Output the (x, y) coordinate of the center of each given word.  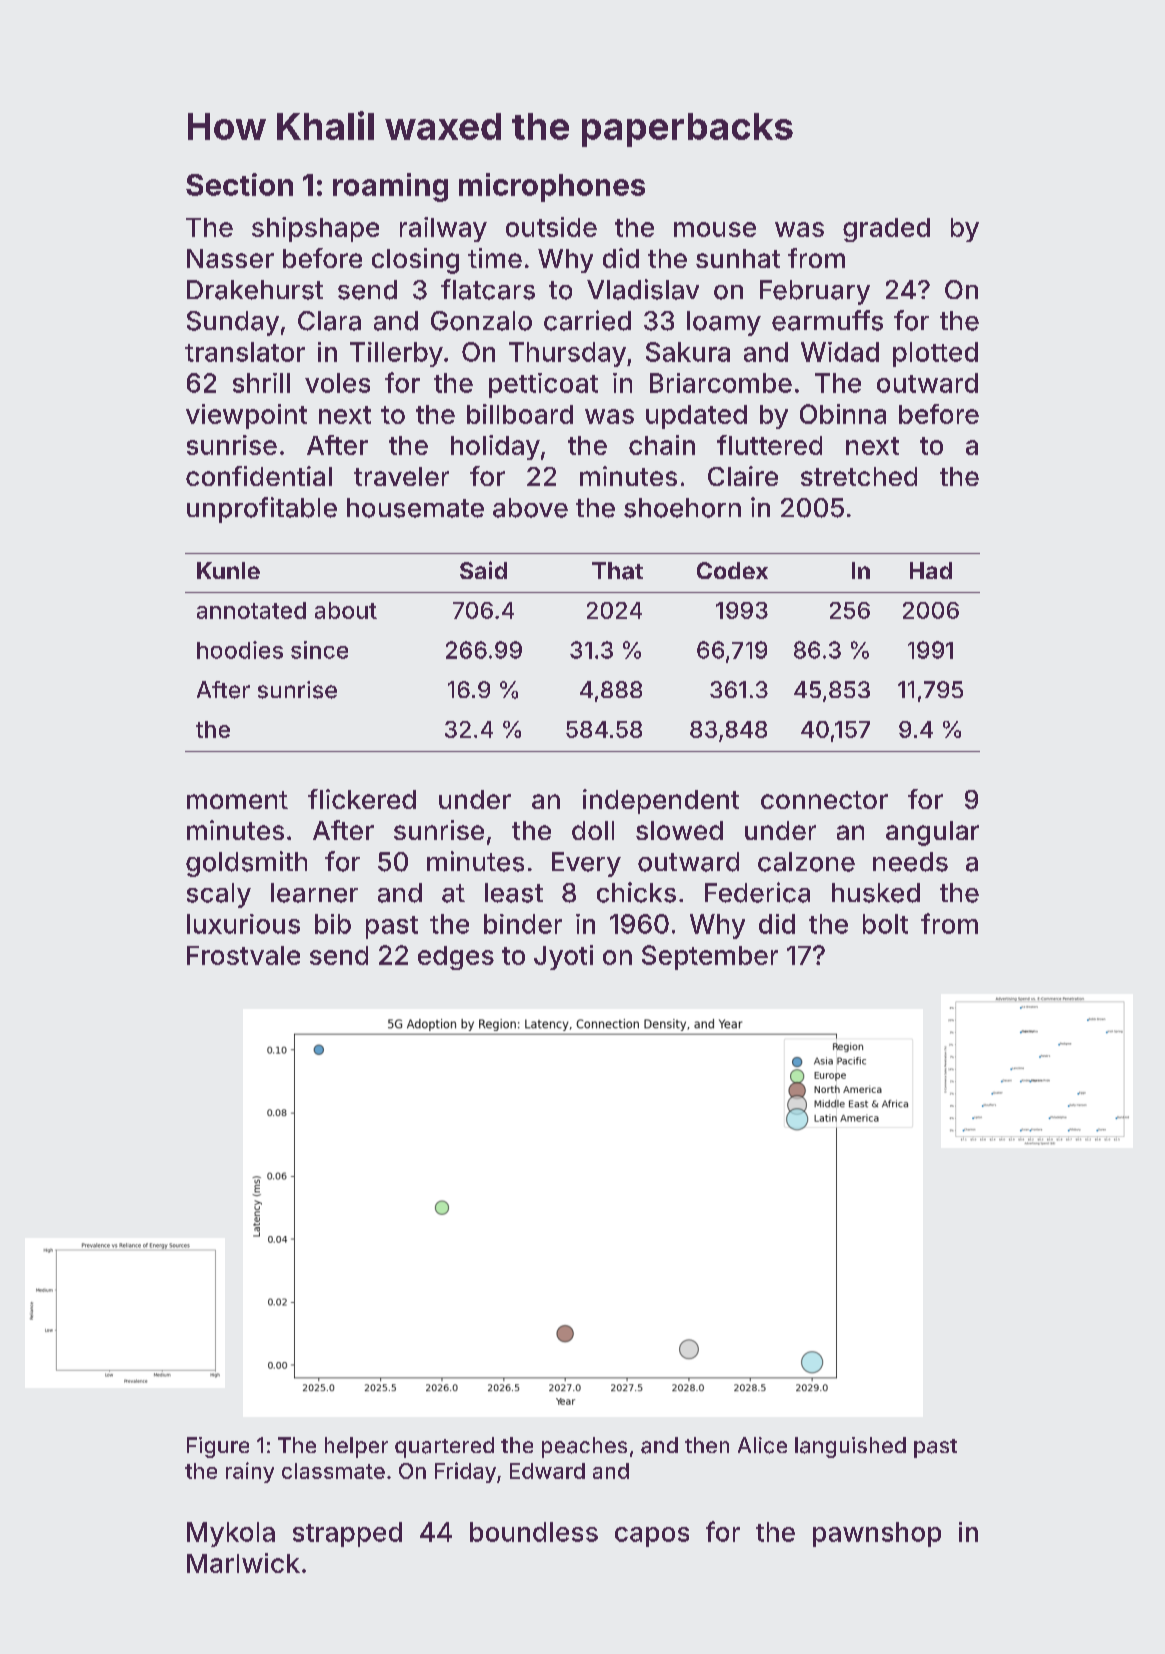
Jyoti (563, 957)
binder (523, 924)
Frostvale (243, 955)
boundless (534, 1532)
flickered (362, 799)
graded (886, 230)
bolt (885, 924)
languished (850, 1447)
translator (245, 352)
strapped (347, 1534)
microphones (552, 187)
